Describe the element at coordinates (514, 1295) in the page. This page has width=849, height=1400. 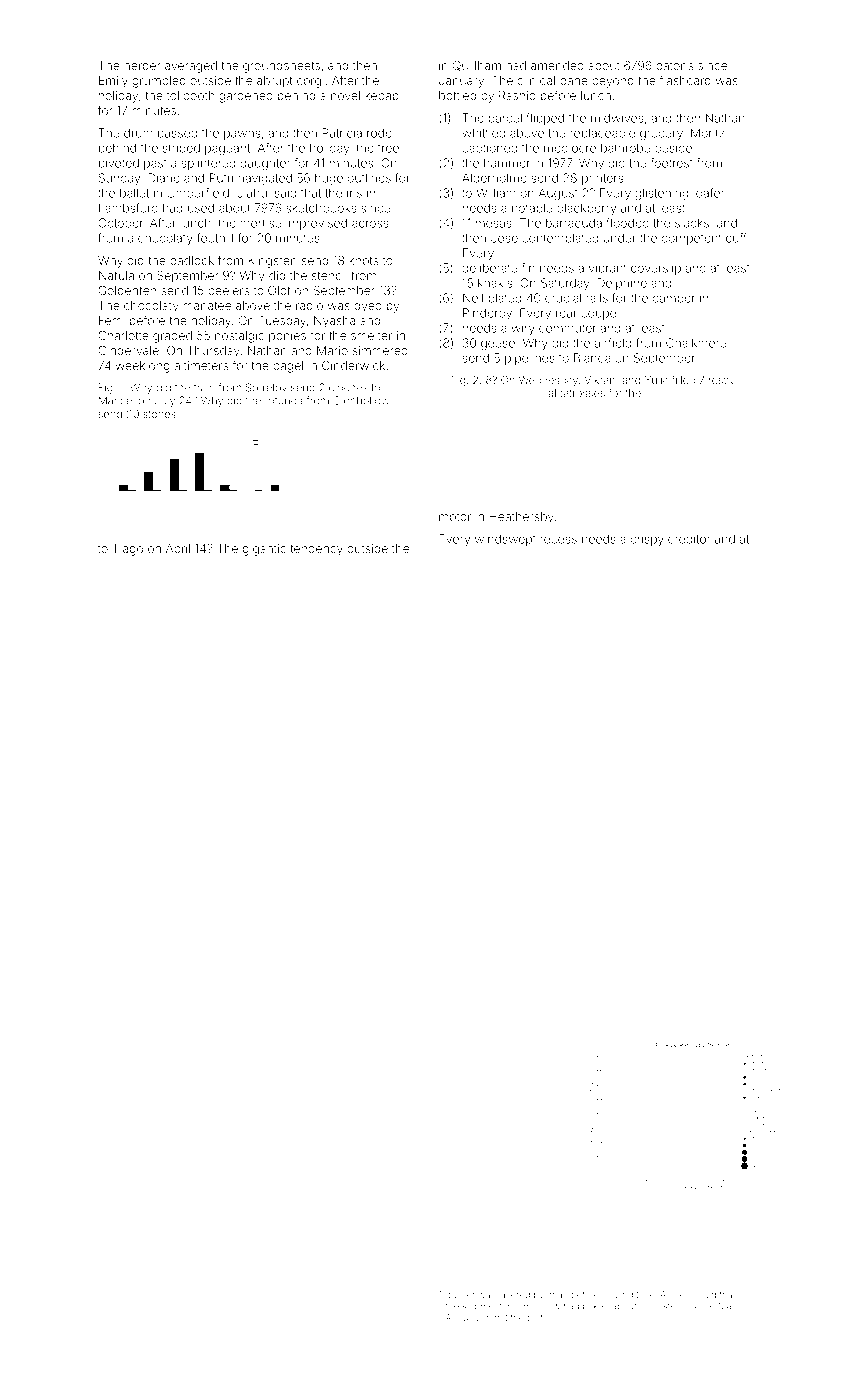
I see `layered` at that location.
